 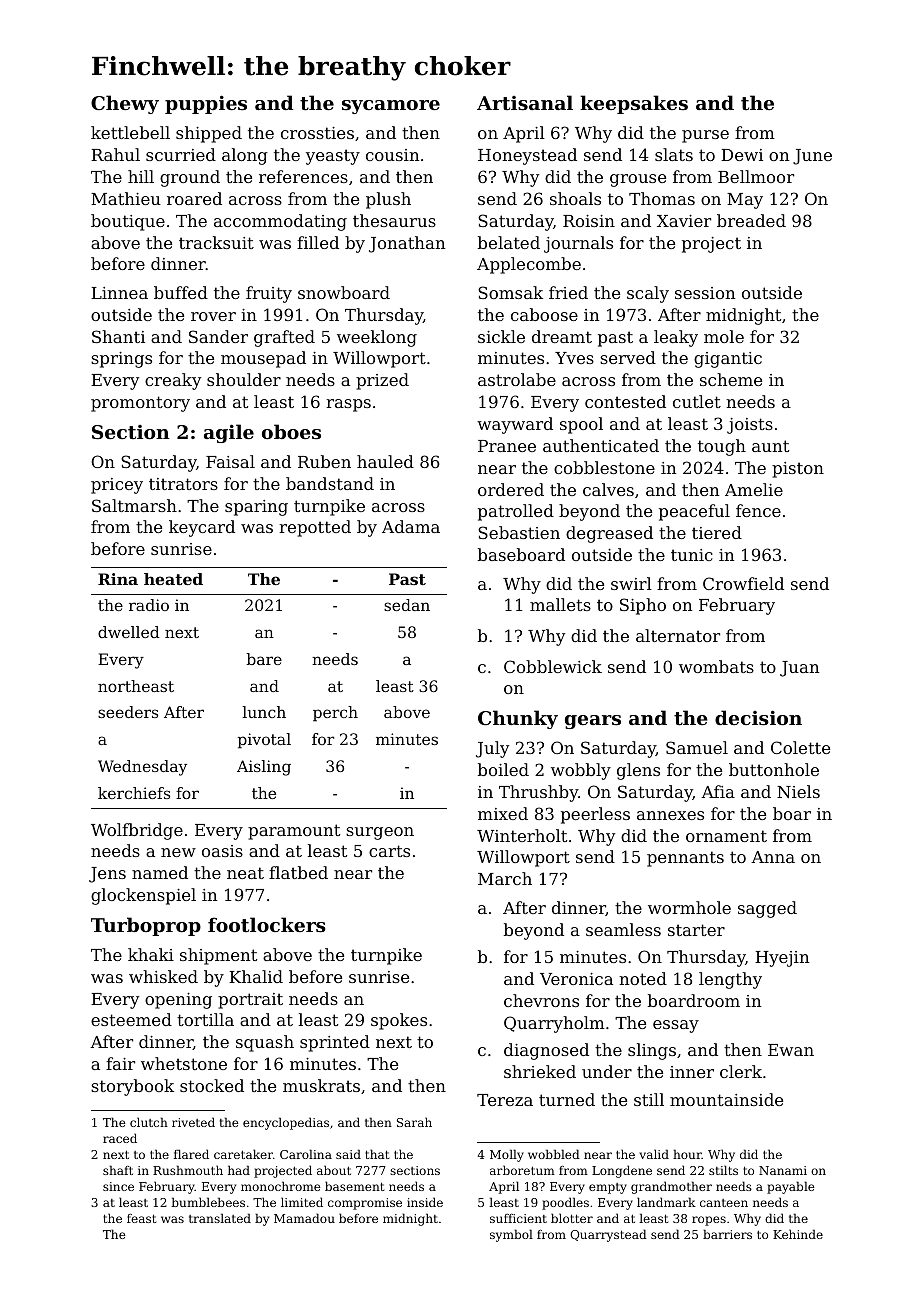 What do you see at coordinates (522, 835) in the document?
I see `Winterholt` at bounding box center [522, 835].
